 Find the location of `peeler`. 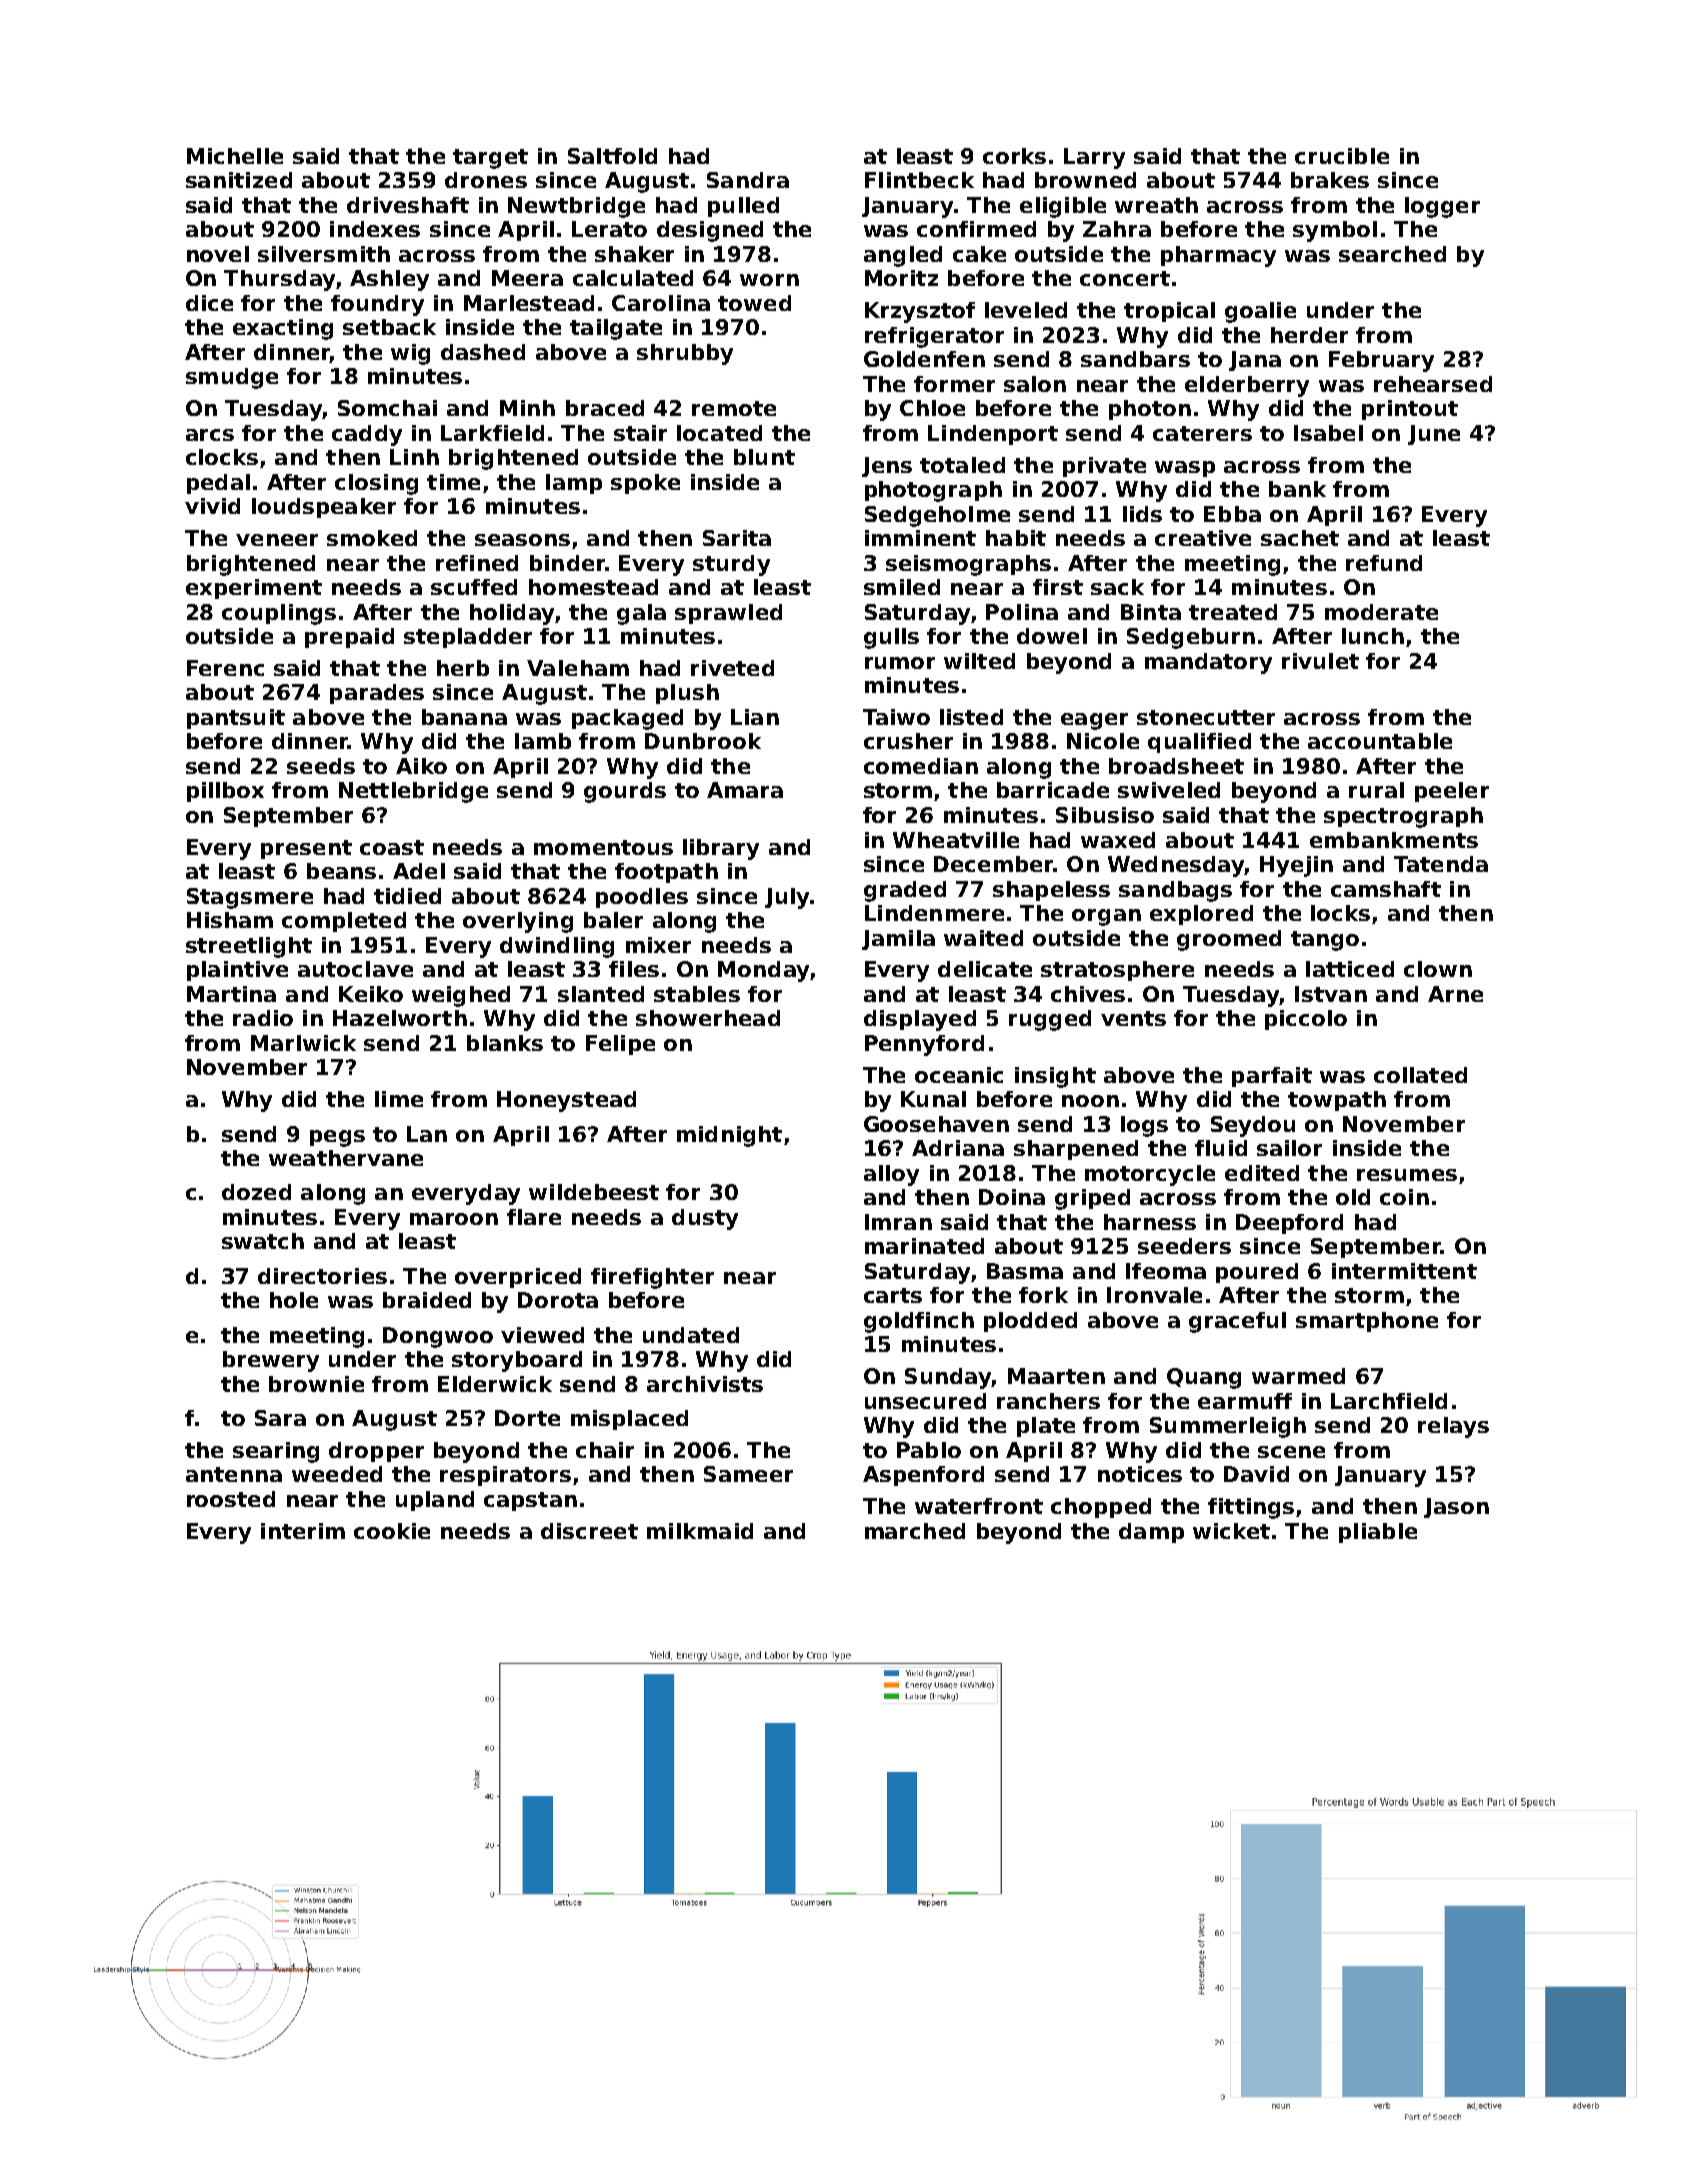

peeler is located at coordinates (1452, 792).
